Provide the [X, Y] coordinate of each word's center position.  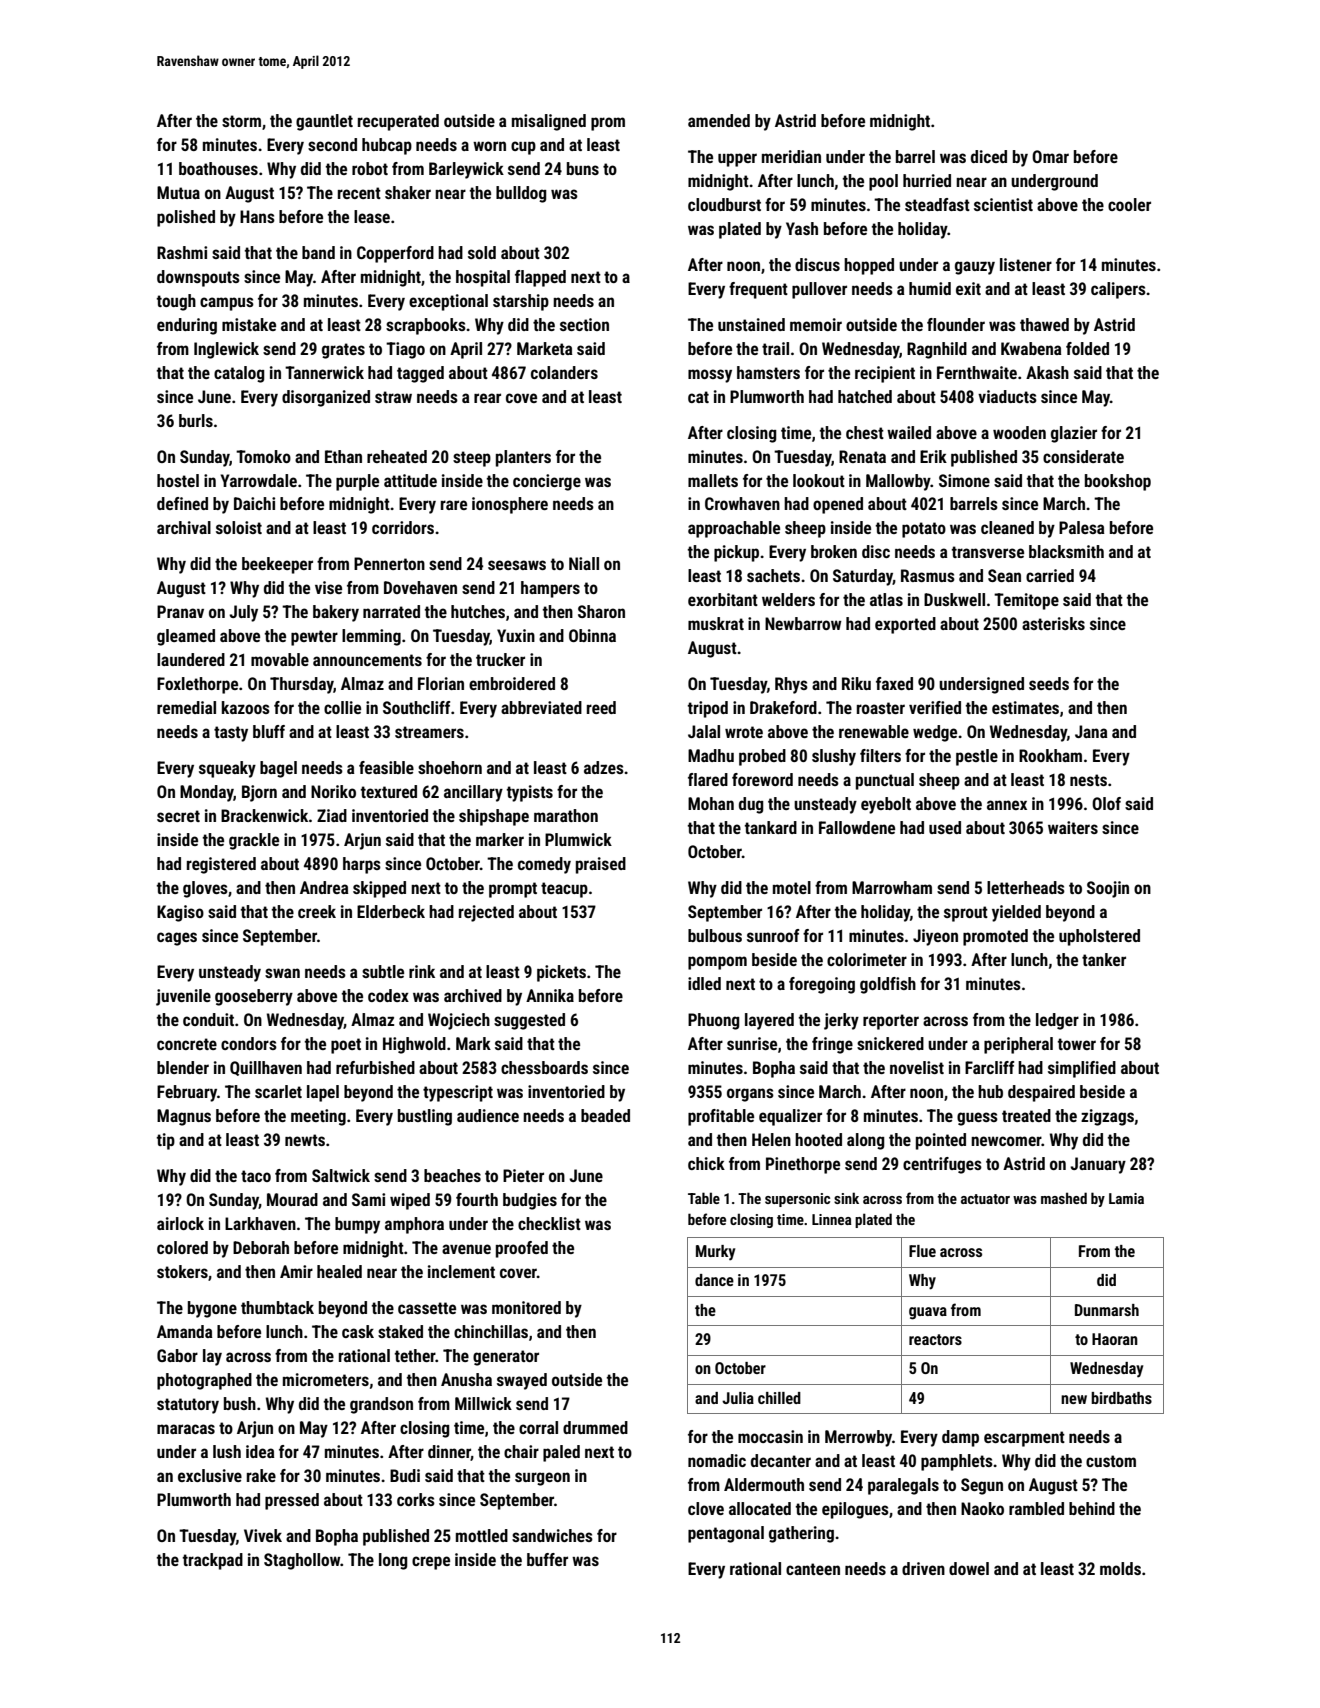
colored [182, 1247]
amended [719, 120]
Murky [715, 1253]
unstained [751, 324]
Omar [1050, 156]
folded [1087, 348]
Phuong [713, 1021]
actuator [985, 1199]
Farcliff [989, 1067]
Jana [1091, 731]
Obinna [592, 635]
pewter [314, 638]
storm [241, 121]
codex [388, 995]
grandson [381, 1405]
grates [343, 351]
